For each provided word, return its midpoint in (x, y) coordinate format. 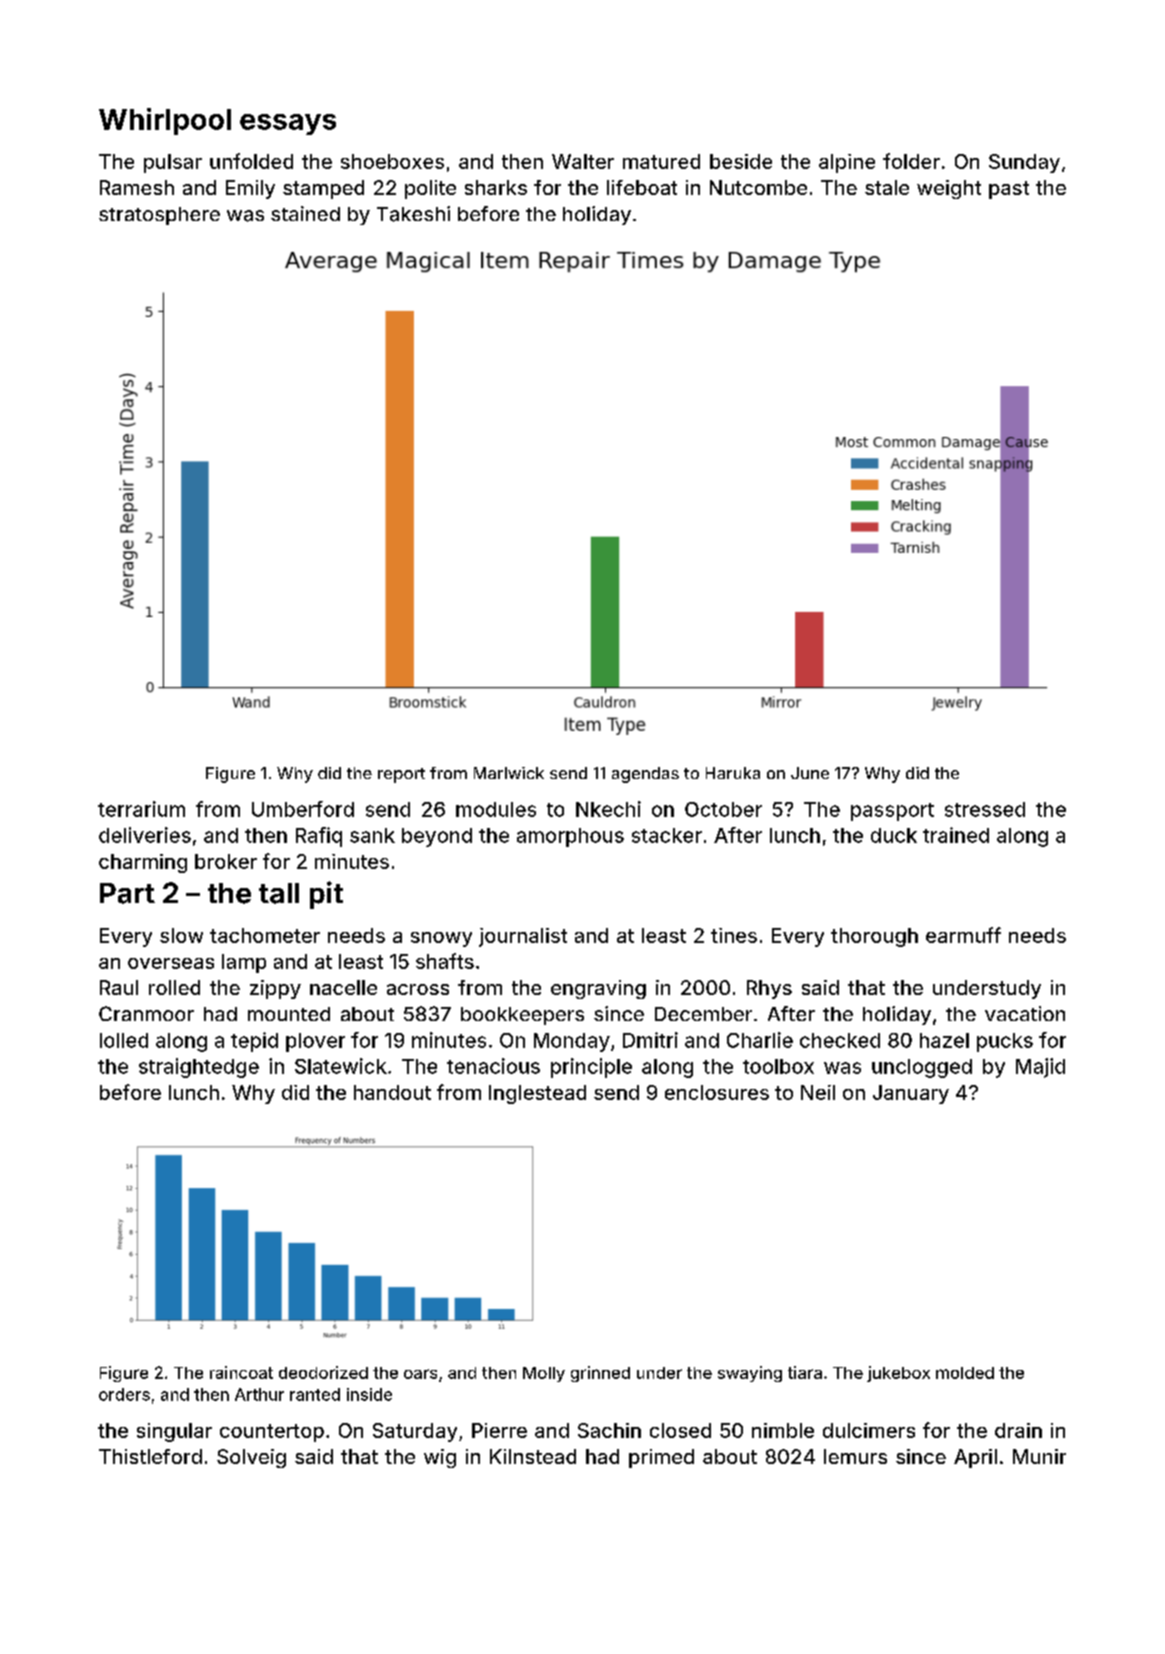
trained (956, 835)
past (1009, 190)
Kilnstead (533, 1456)
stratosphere (159, 216)
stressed (985, 809)
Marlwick (509, 773)
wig (440, 1458)
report (401, 775)
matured (661, 161)
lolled (124, 1040)
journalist (523, 937)
